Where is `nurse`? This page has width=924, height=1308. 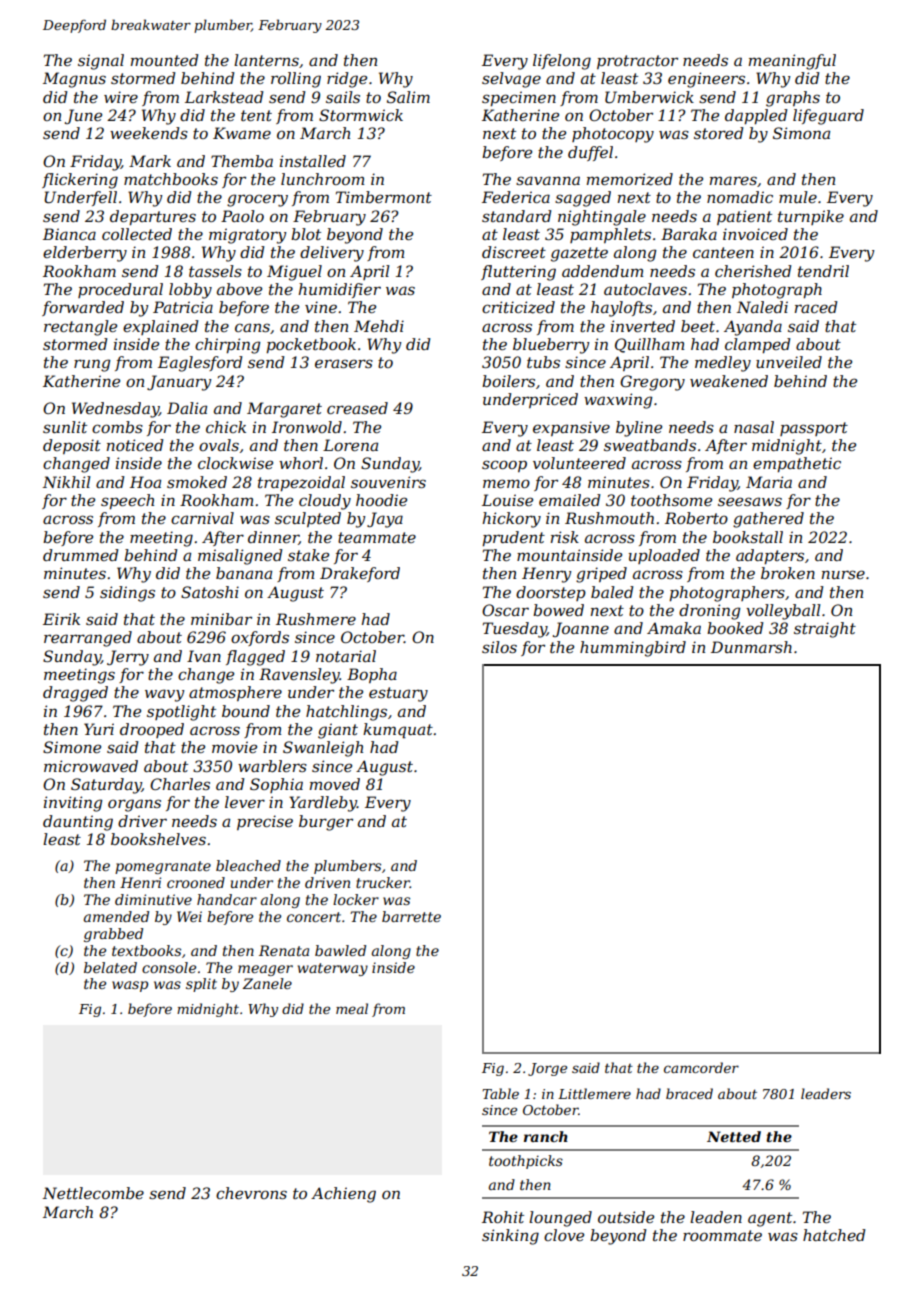
nurse is located at coordinates (843, 574).
